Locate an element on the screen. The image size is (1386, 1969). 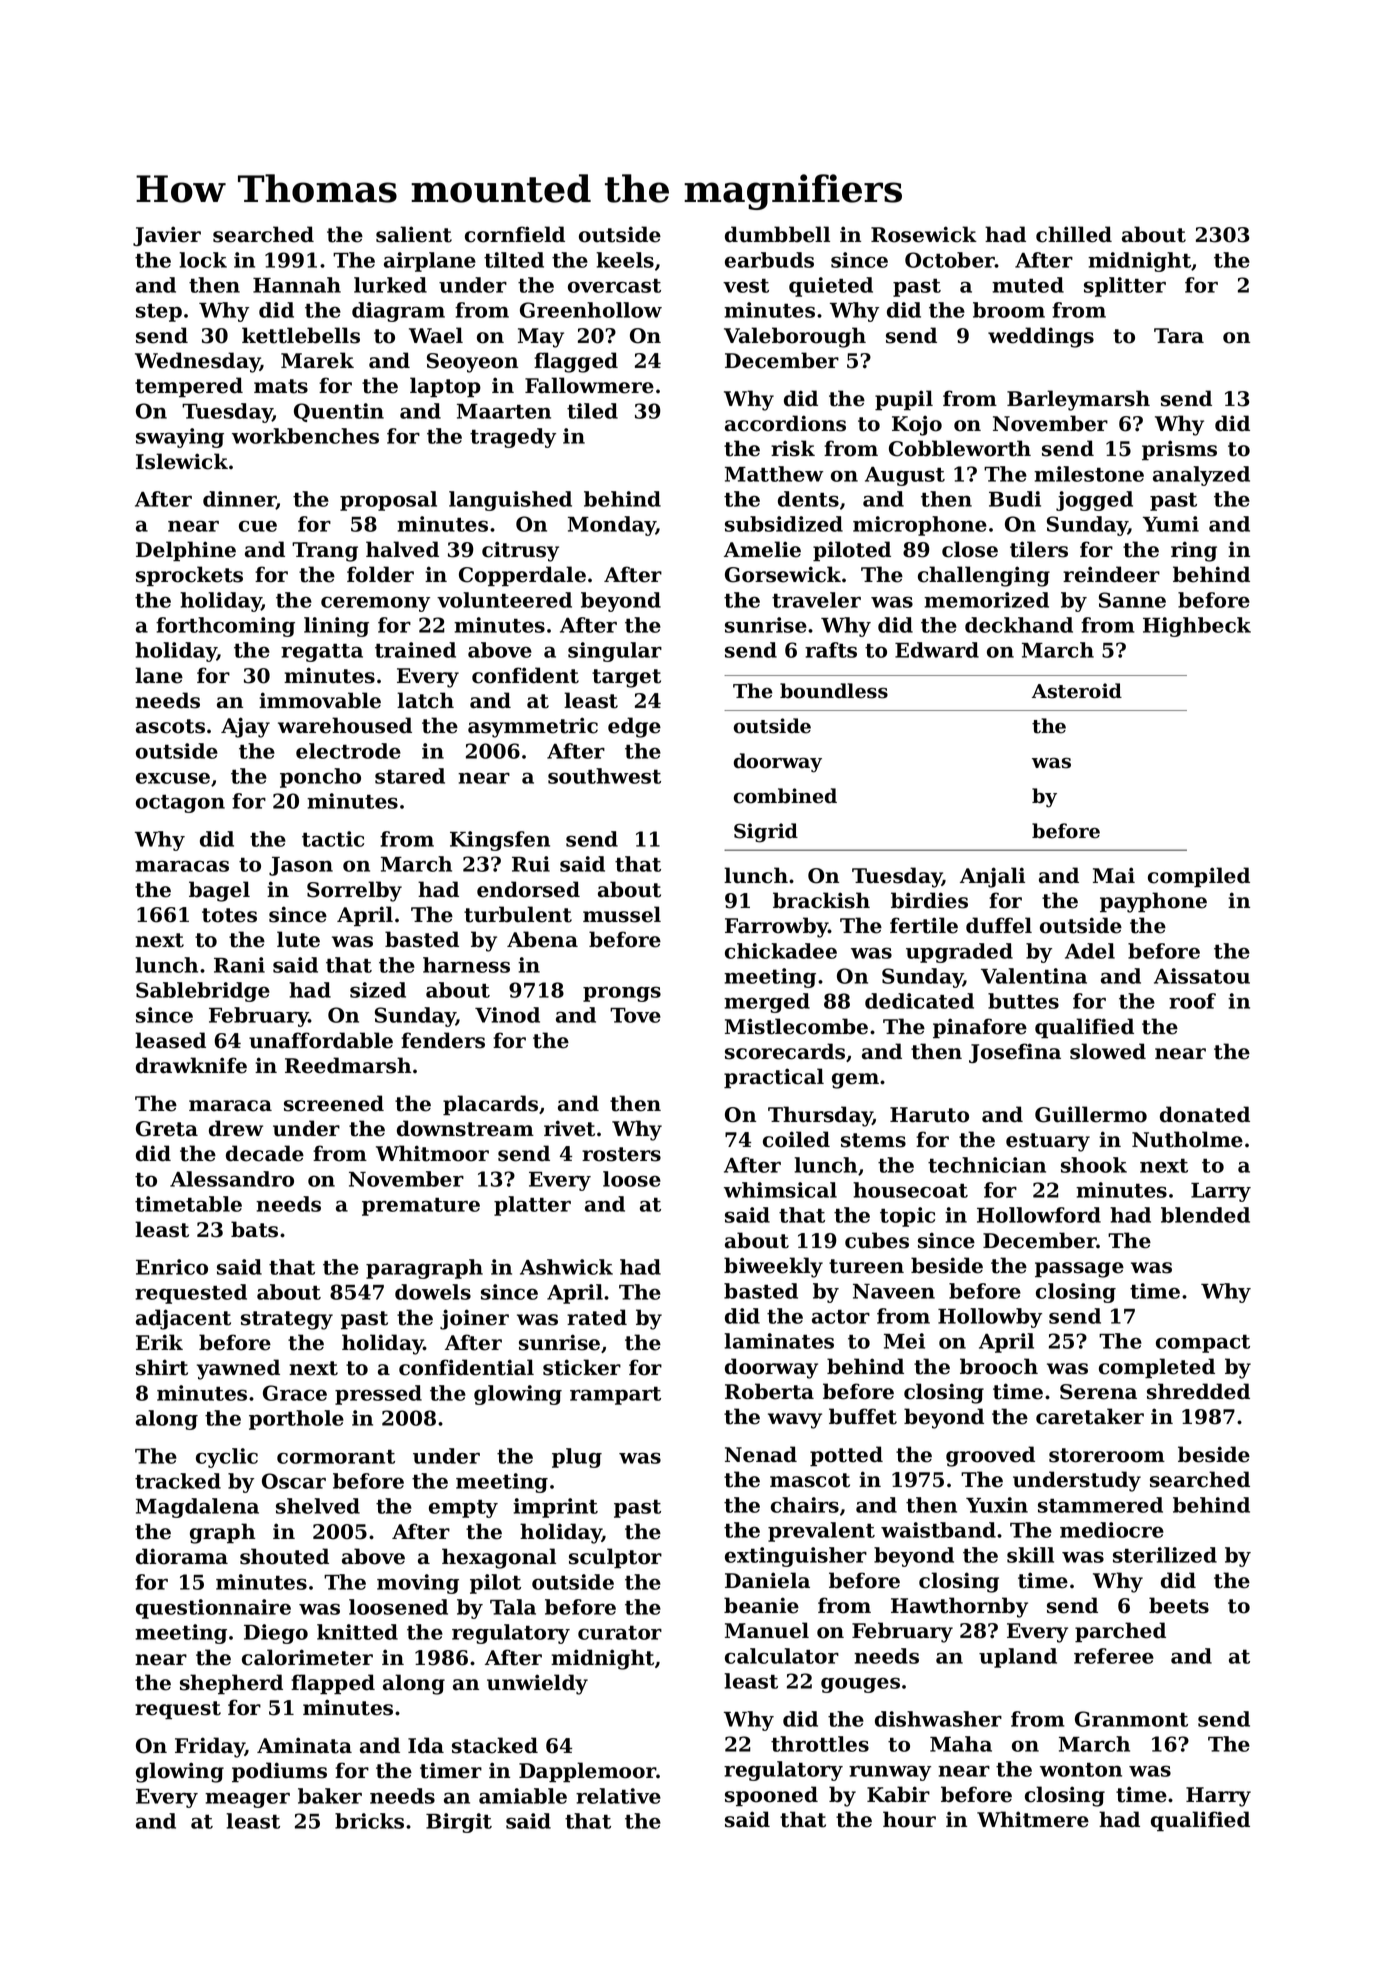
roof is located at coordinates (1192, 1001).
